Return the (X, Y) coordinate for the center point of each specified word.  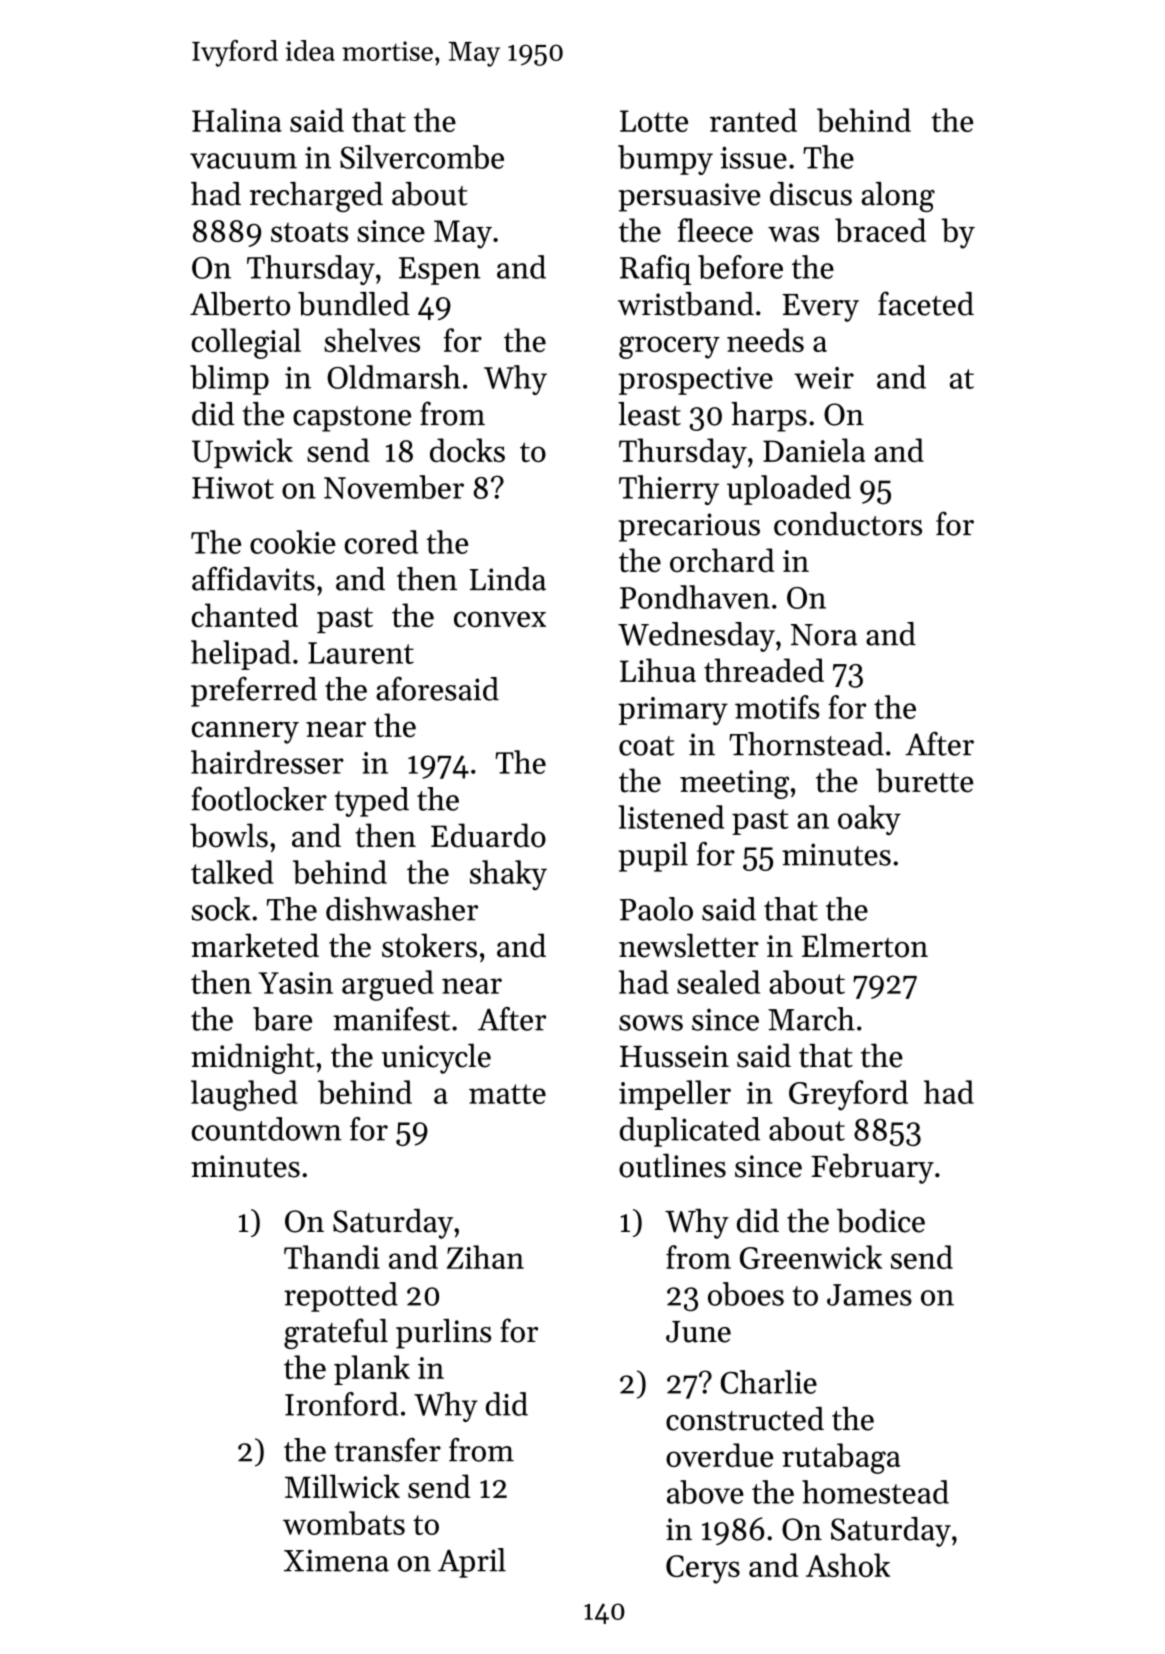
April (472, 1563)
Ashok (848, 1565)
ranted (753, 120)
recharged (316, 197)
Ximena (336, 1560)
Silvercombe (422, 157)
